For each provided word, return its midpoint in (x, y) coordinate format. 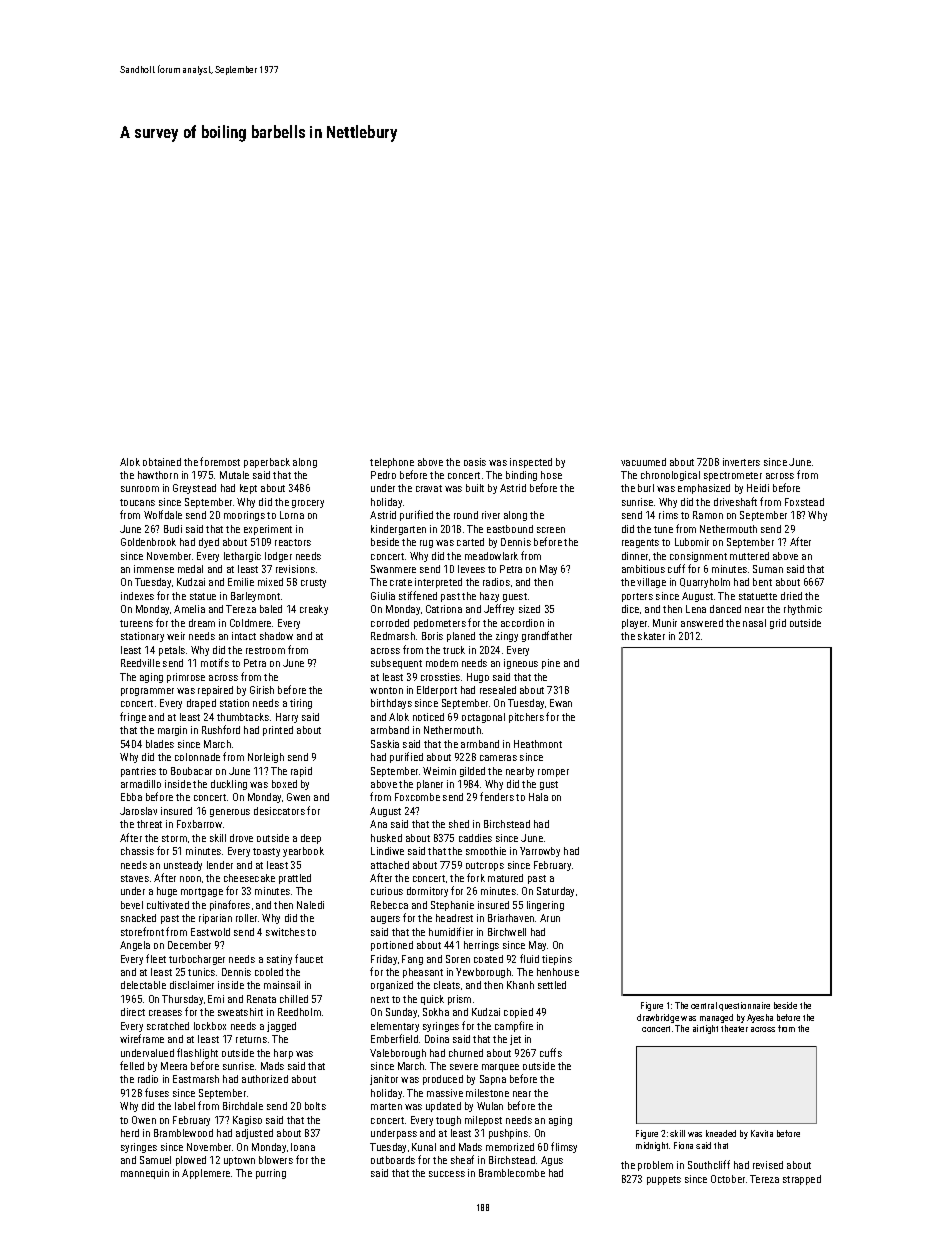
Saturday (555, 892)
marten (386, 1106)
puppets (664, 1180)
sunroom (140, 489)
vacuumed (643, 462)
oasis (475, 462)
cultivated (168, 905)
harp (283, 1054)
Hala (538, 797)
